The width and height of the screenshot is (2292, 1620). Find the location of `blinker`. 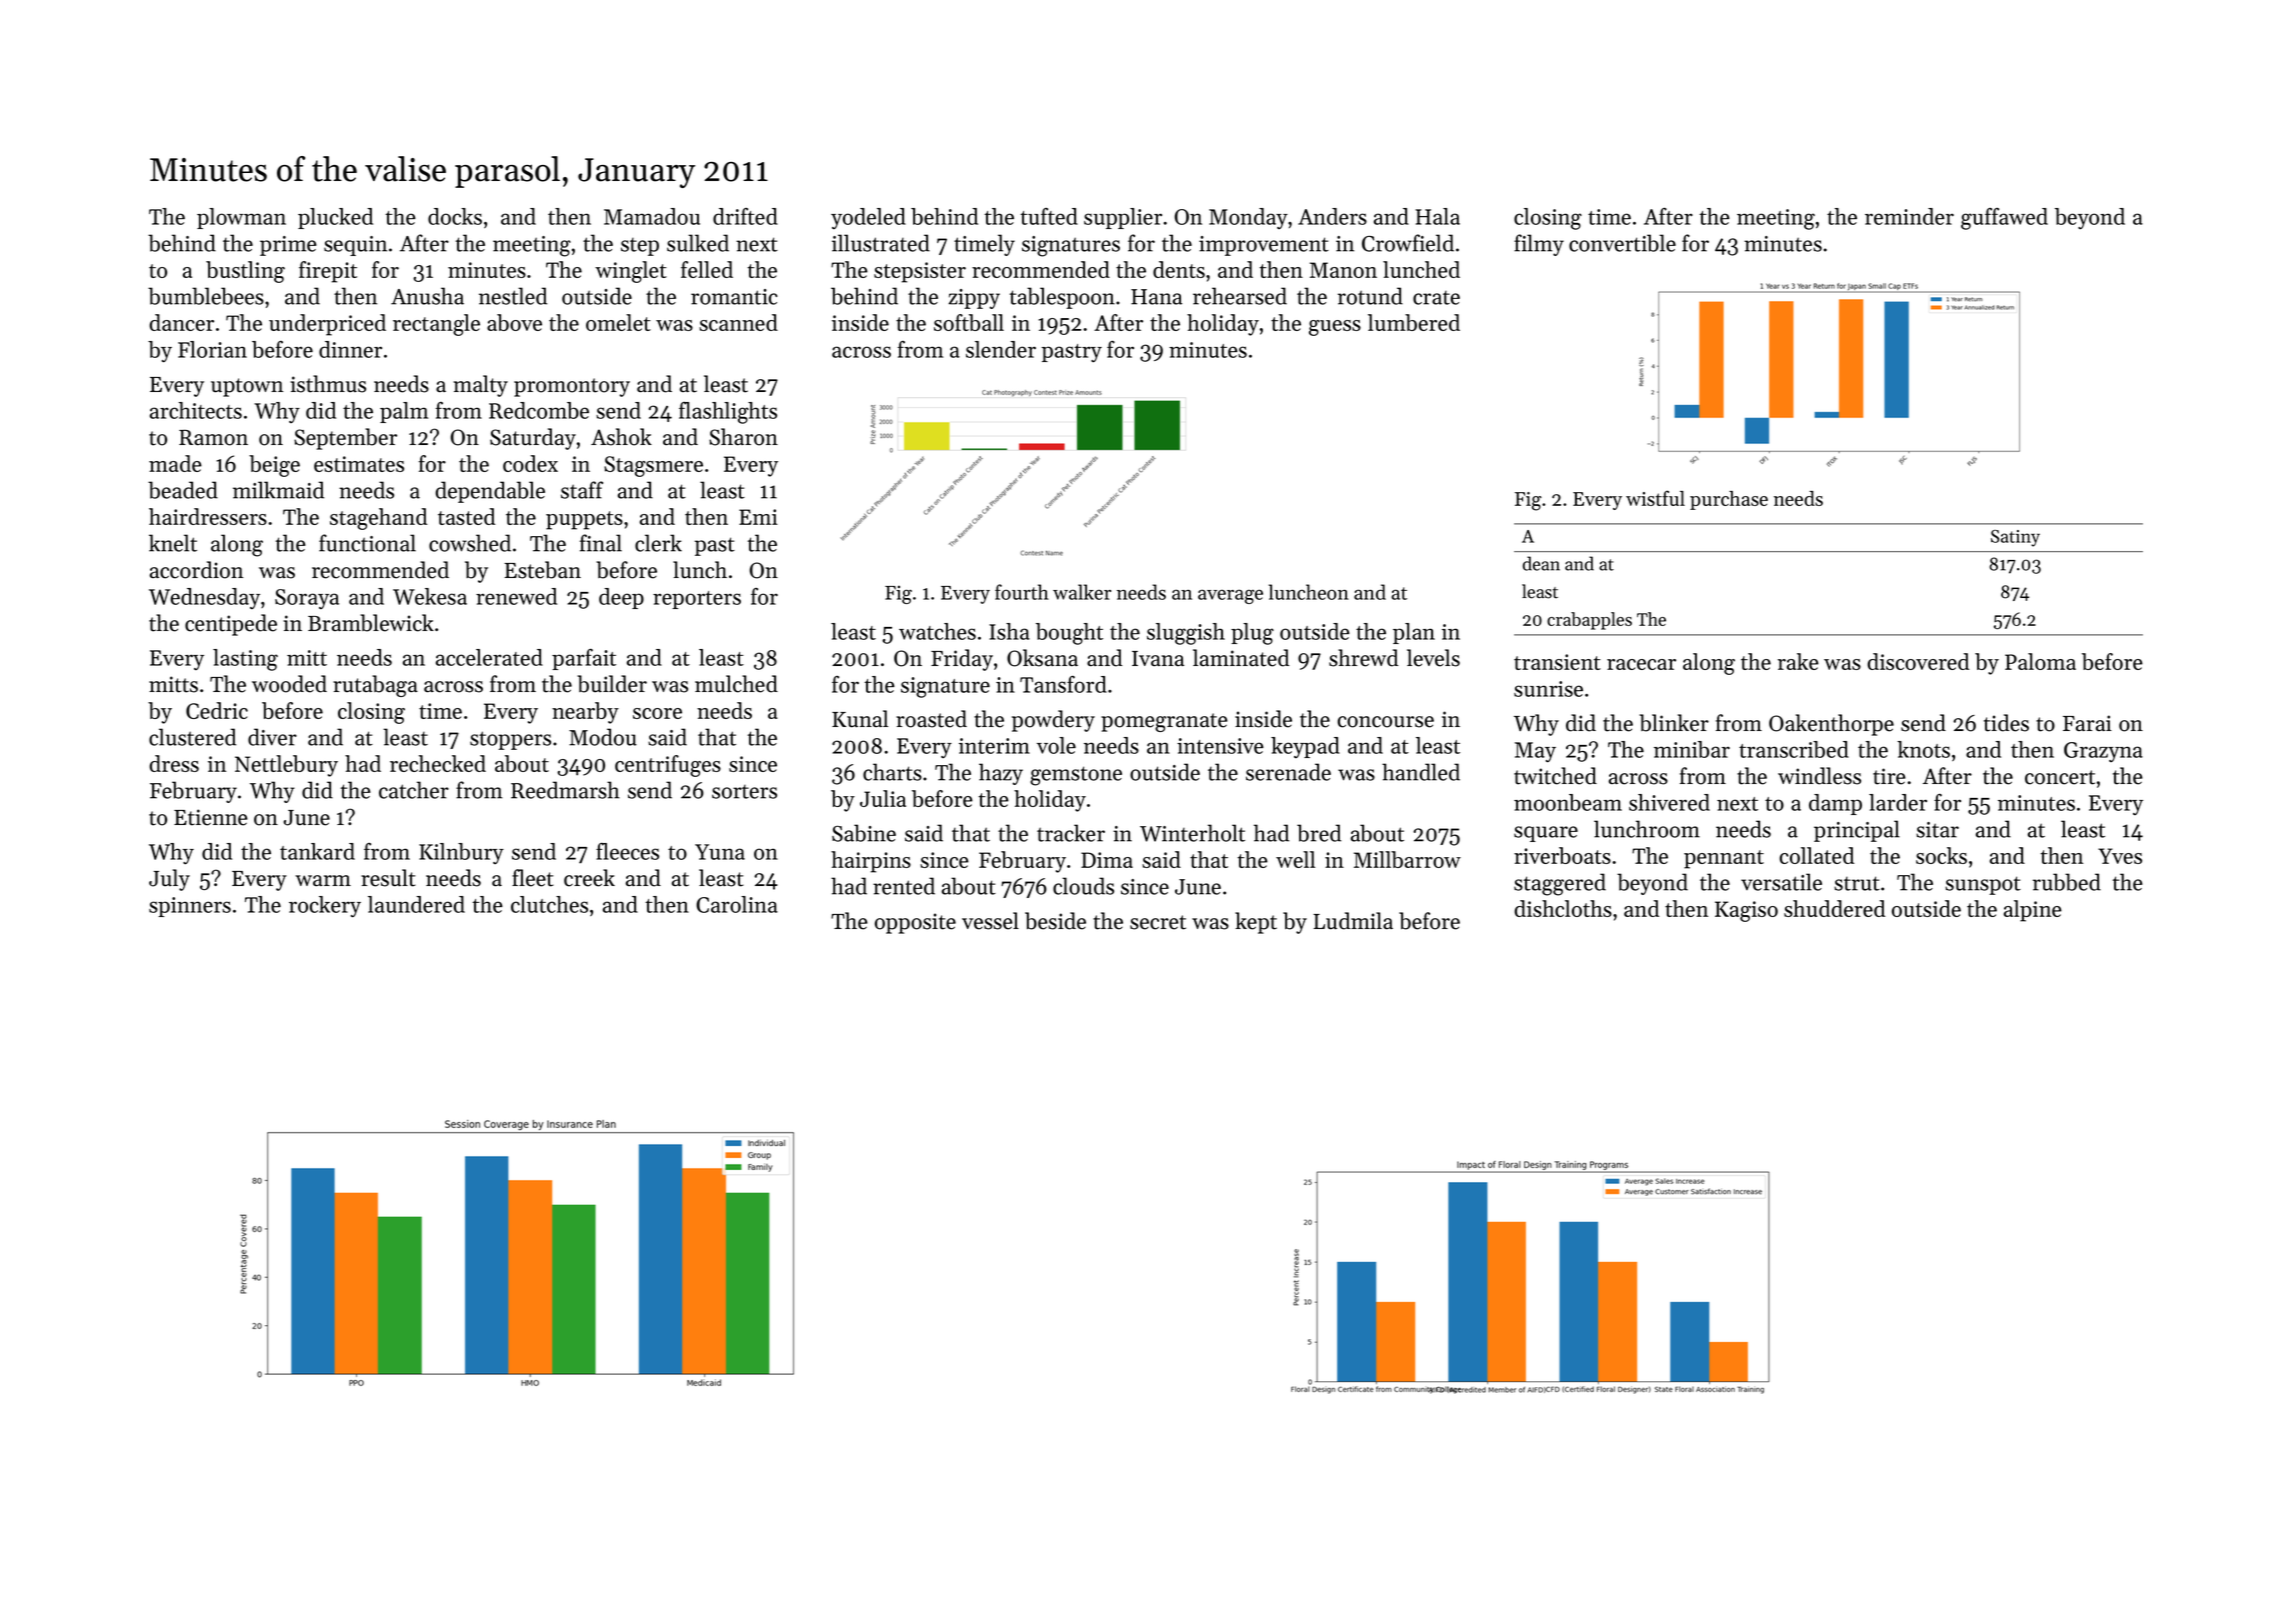

blinker is located at coordinates (1674, 723).
